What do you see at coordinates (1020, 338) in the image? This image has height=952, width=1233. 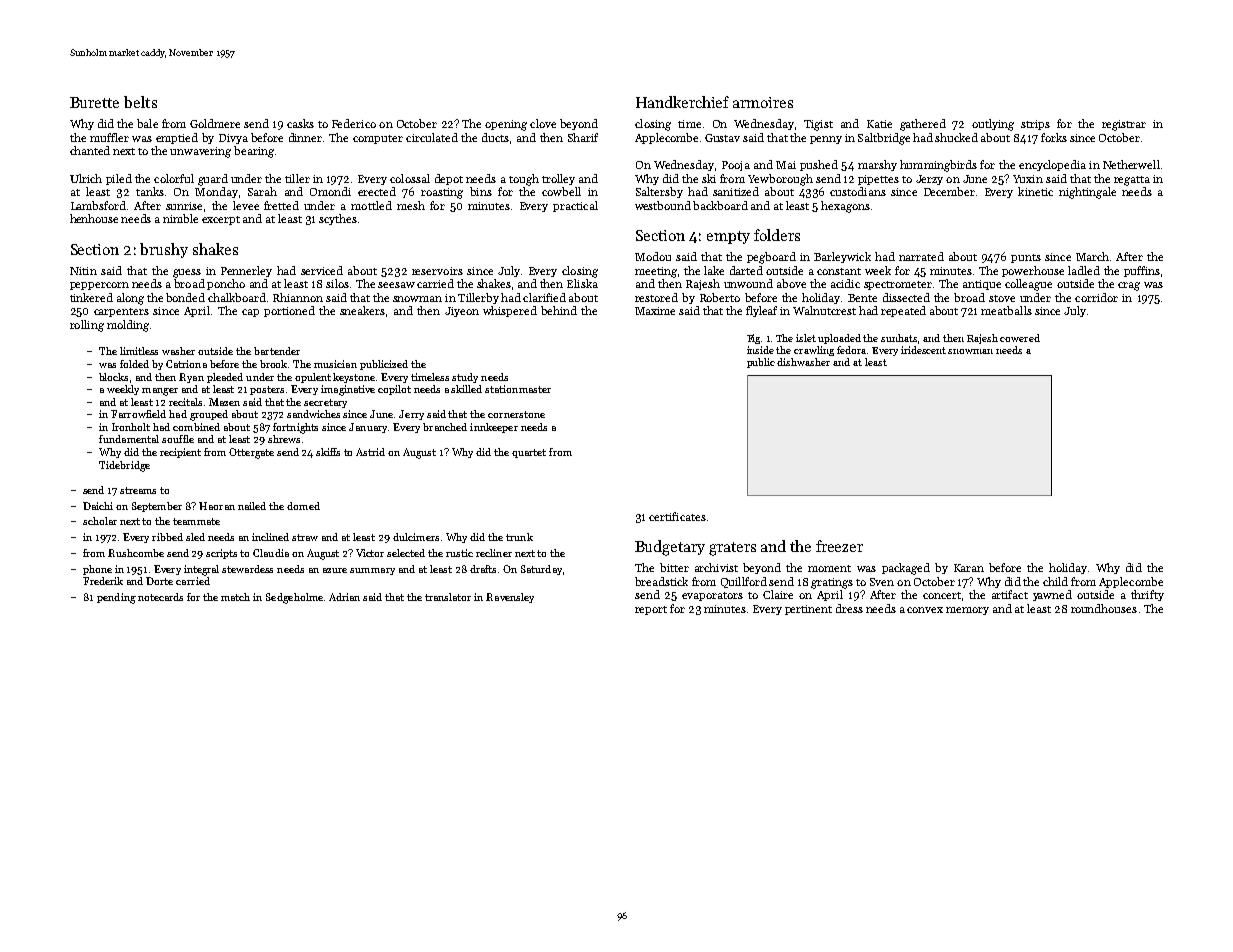 I see `cowered` at bounding box center [1020, 338].
